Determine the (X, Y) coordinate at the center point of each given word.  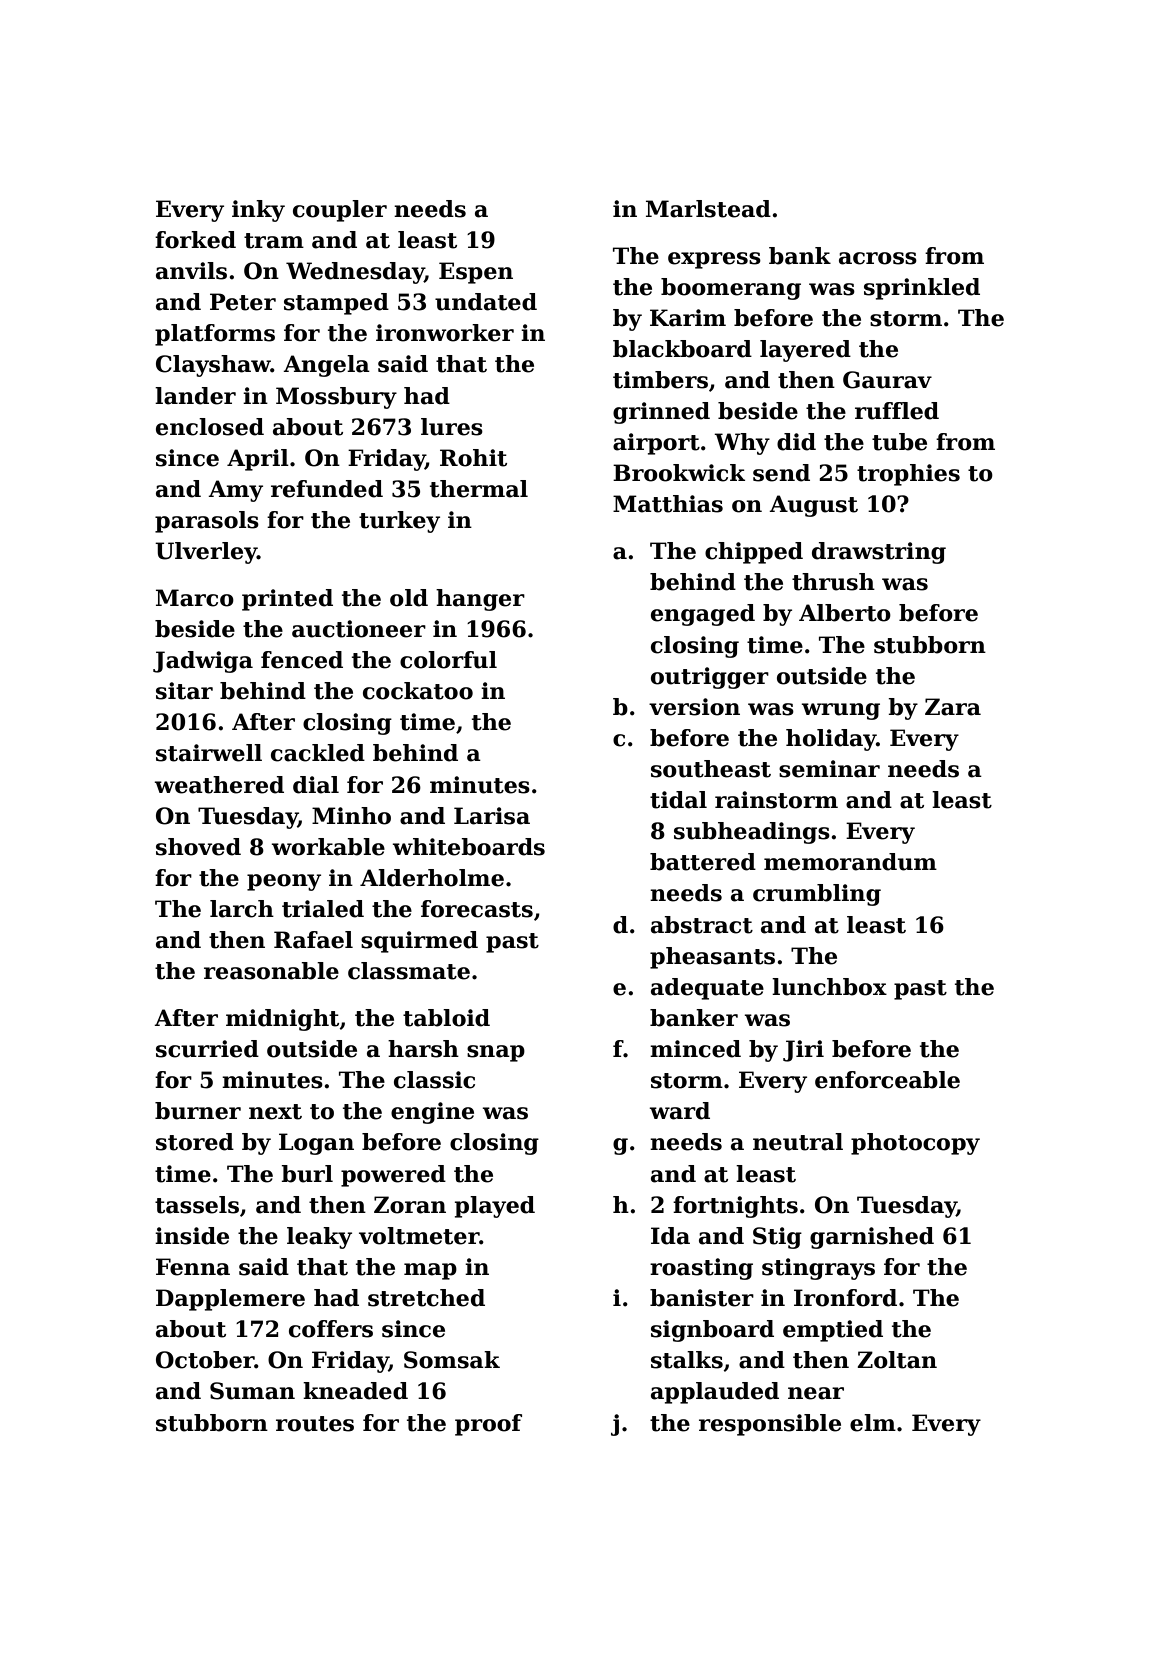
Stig (777, 1238)
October (205, 1360)
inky (258, 211)
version (694, 707)
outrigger (710, 678)
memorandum (850, 862)
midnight (282, 1020)
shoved (198, 847)
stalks (687, 1360)
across (878, 258)
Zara (953, 707)
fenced (302, 660)
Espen (476, 273)
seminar (829, 769)
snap (496, 1053)
